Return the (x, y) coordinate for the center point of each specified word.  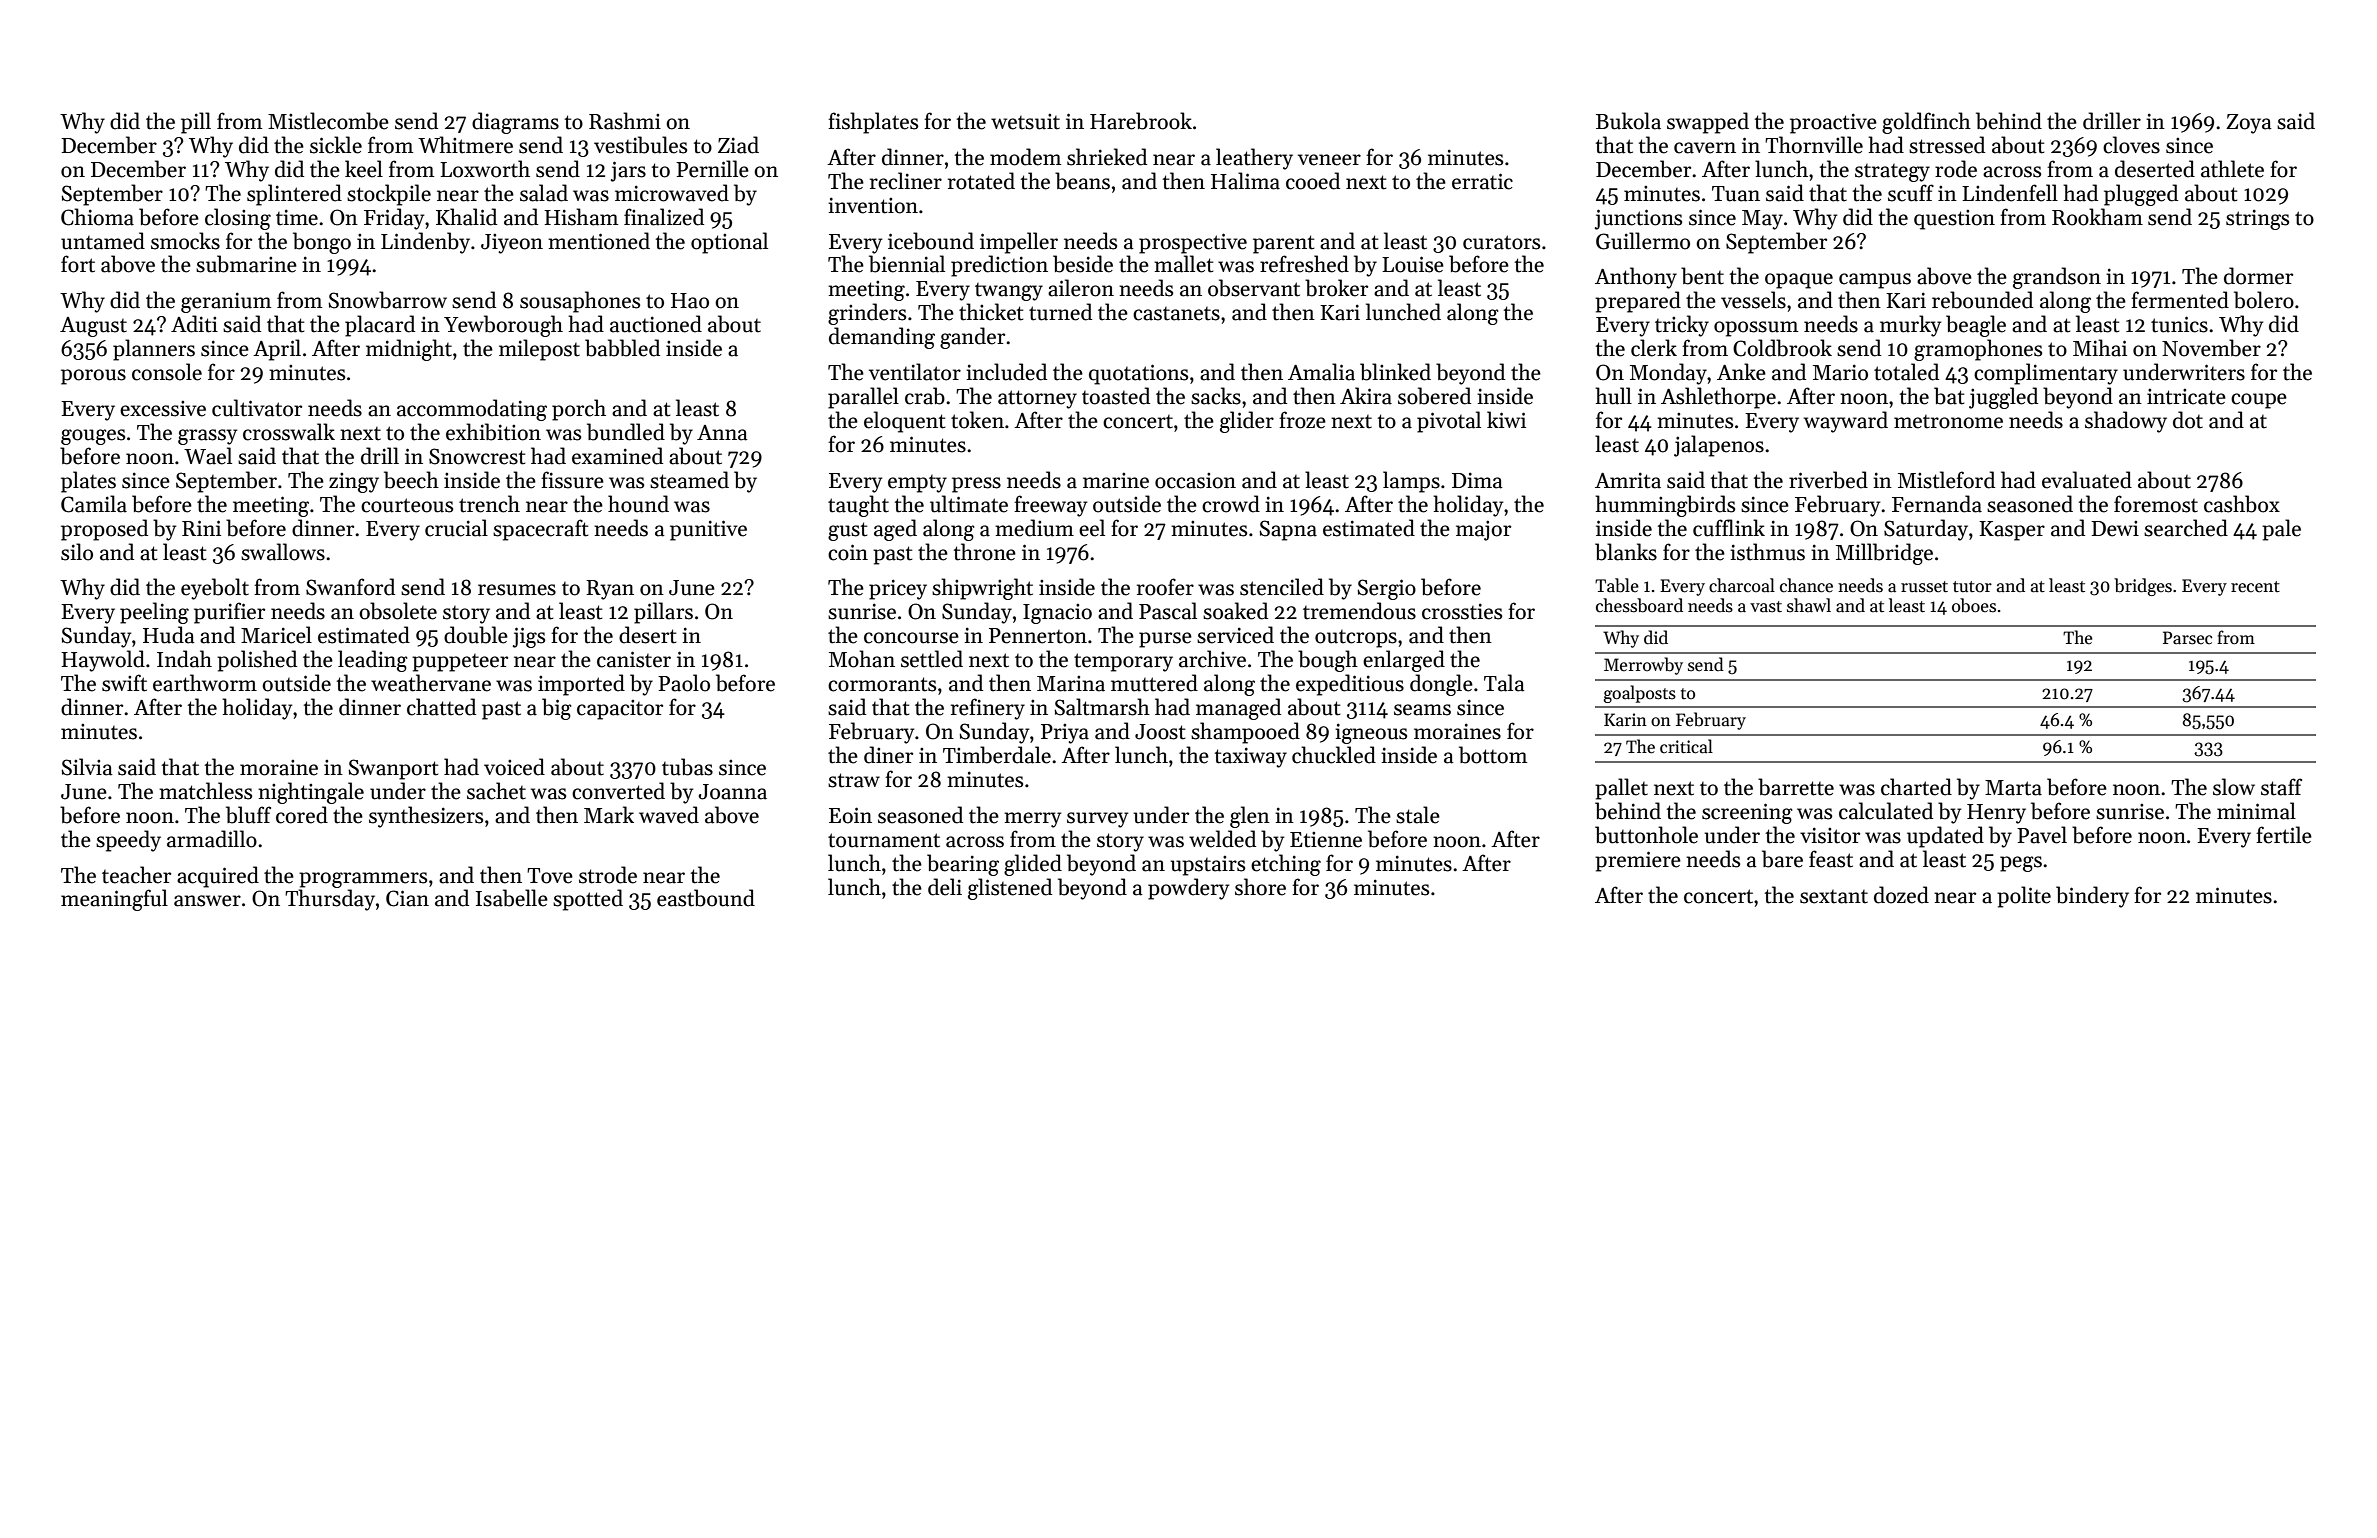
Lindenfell (2010, 193)
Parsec (2187, 638)
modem (1025, 157)
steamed (689, 480)
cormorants (882, 684)
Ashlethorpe (1718, 398)
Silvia (87, 767)
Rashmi (625, 121)
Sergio (1386, 589)
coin (848, 552)
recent (2255, 587)
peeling (154, 613)
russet (1924, 587)
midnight (409, 350)
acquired (218, 877)
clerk (1654, 348)
